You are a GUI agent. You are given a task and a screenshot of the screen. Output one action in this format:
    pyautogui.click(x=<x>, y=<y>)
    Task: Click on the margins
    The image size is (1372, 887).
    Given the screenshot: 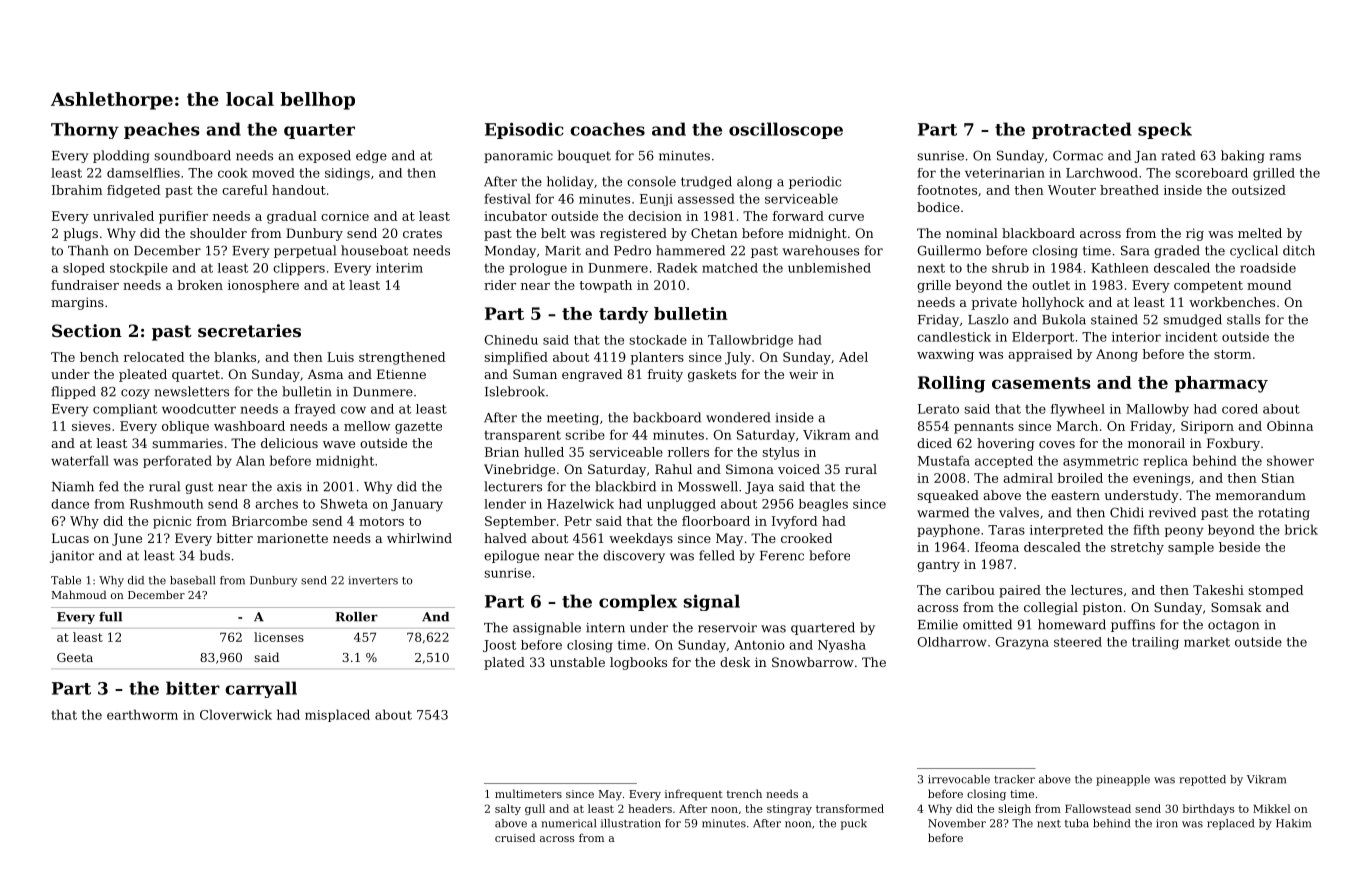 What is the action you would take?
    pyautogui.click(x=77, y=303)
